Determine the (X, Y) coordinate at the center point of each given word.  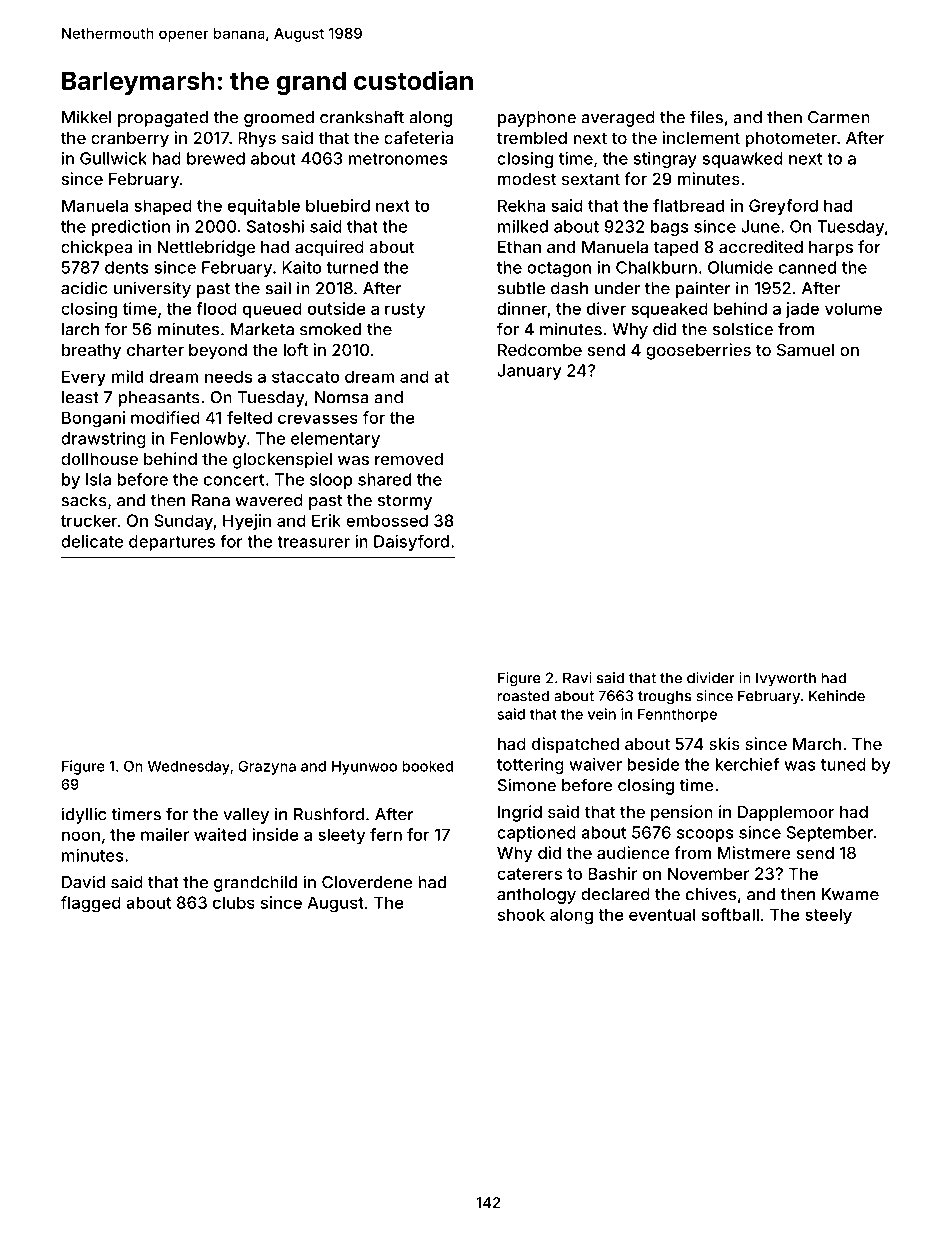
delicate (92, 541)
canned (807, 267)
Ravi (577, 678)
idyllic (84, 815)
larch (80, 329)
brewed (216, 158)
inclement (701, 137)
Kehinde (837, 696)
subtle (521, 288)
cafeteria (419, 137)
